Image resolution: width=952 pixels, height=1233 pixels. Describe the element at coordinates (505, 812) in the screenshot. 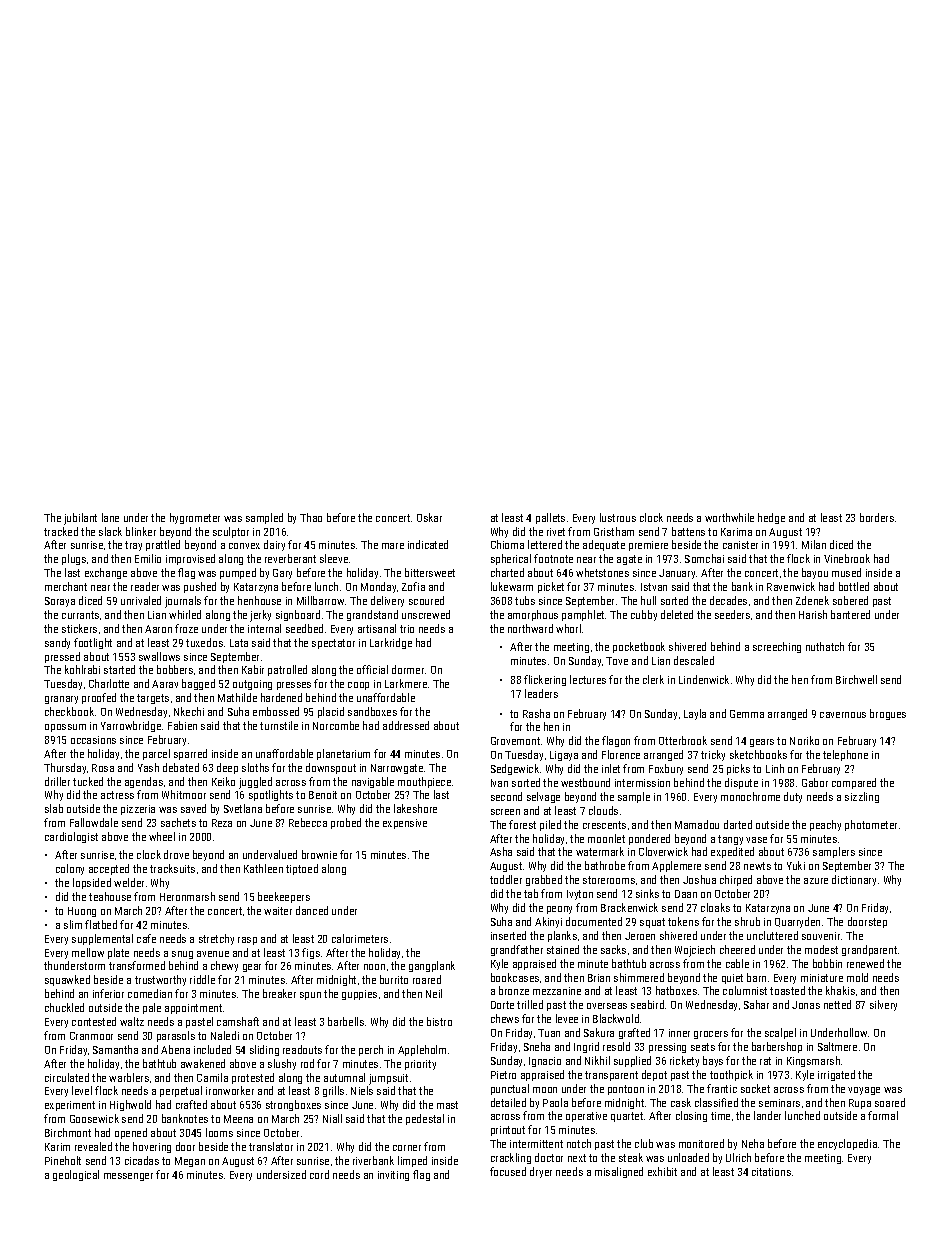

I see `screen` at that location.
